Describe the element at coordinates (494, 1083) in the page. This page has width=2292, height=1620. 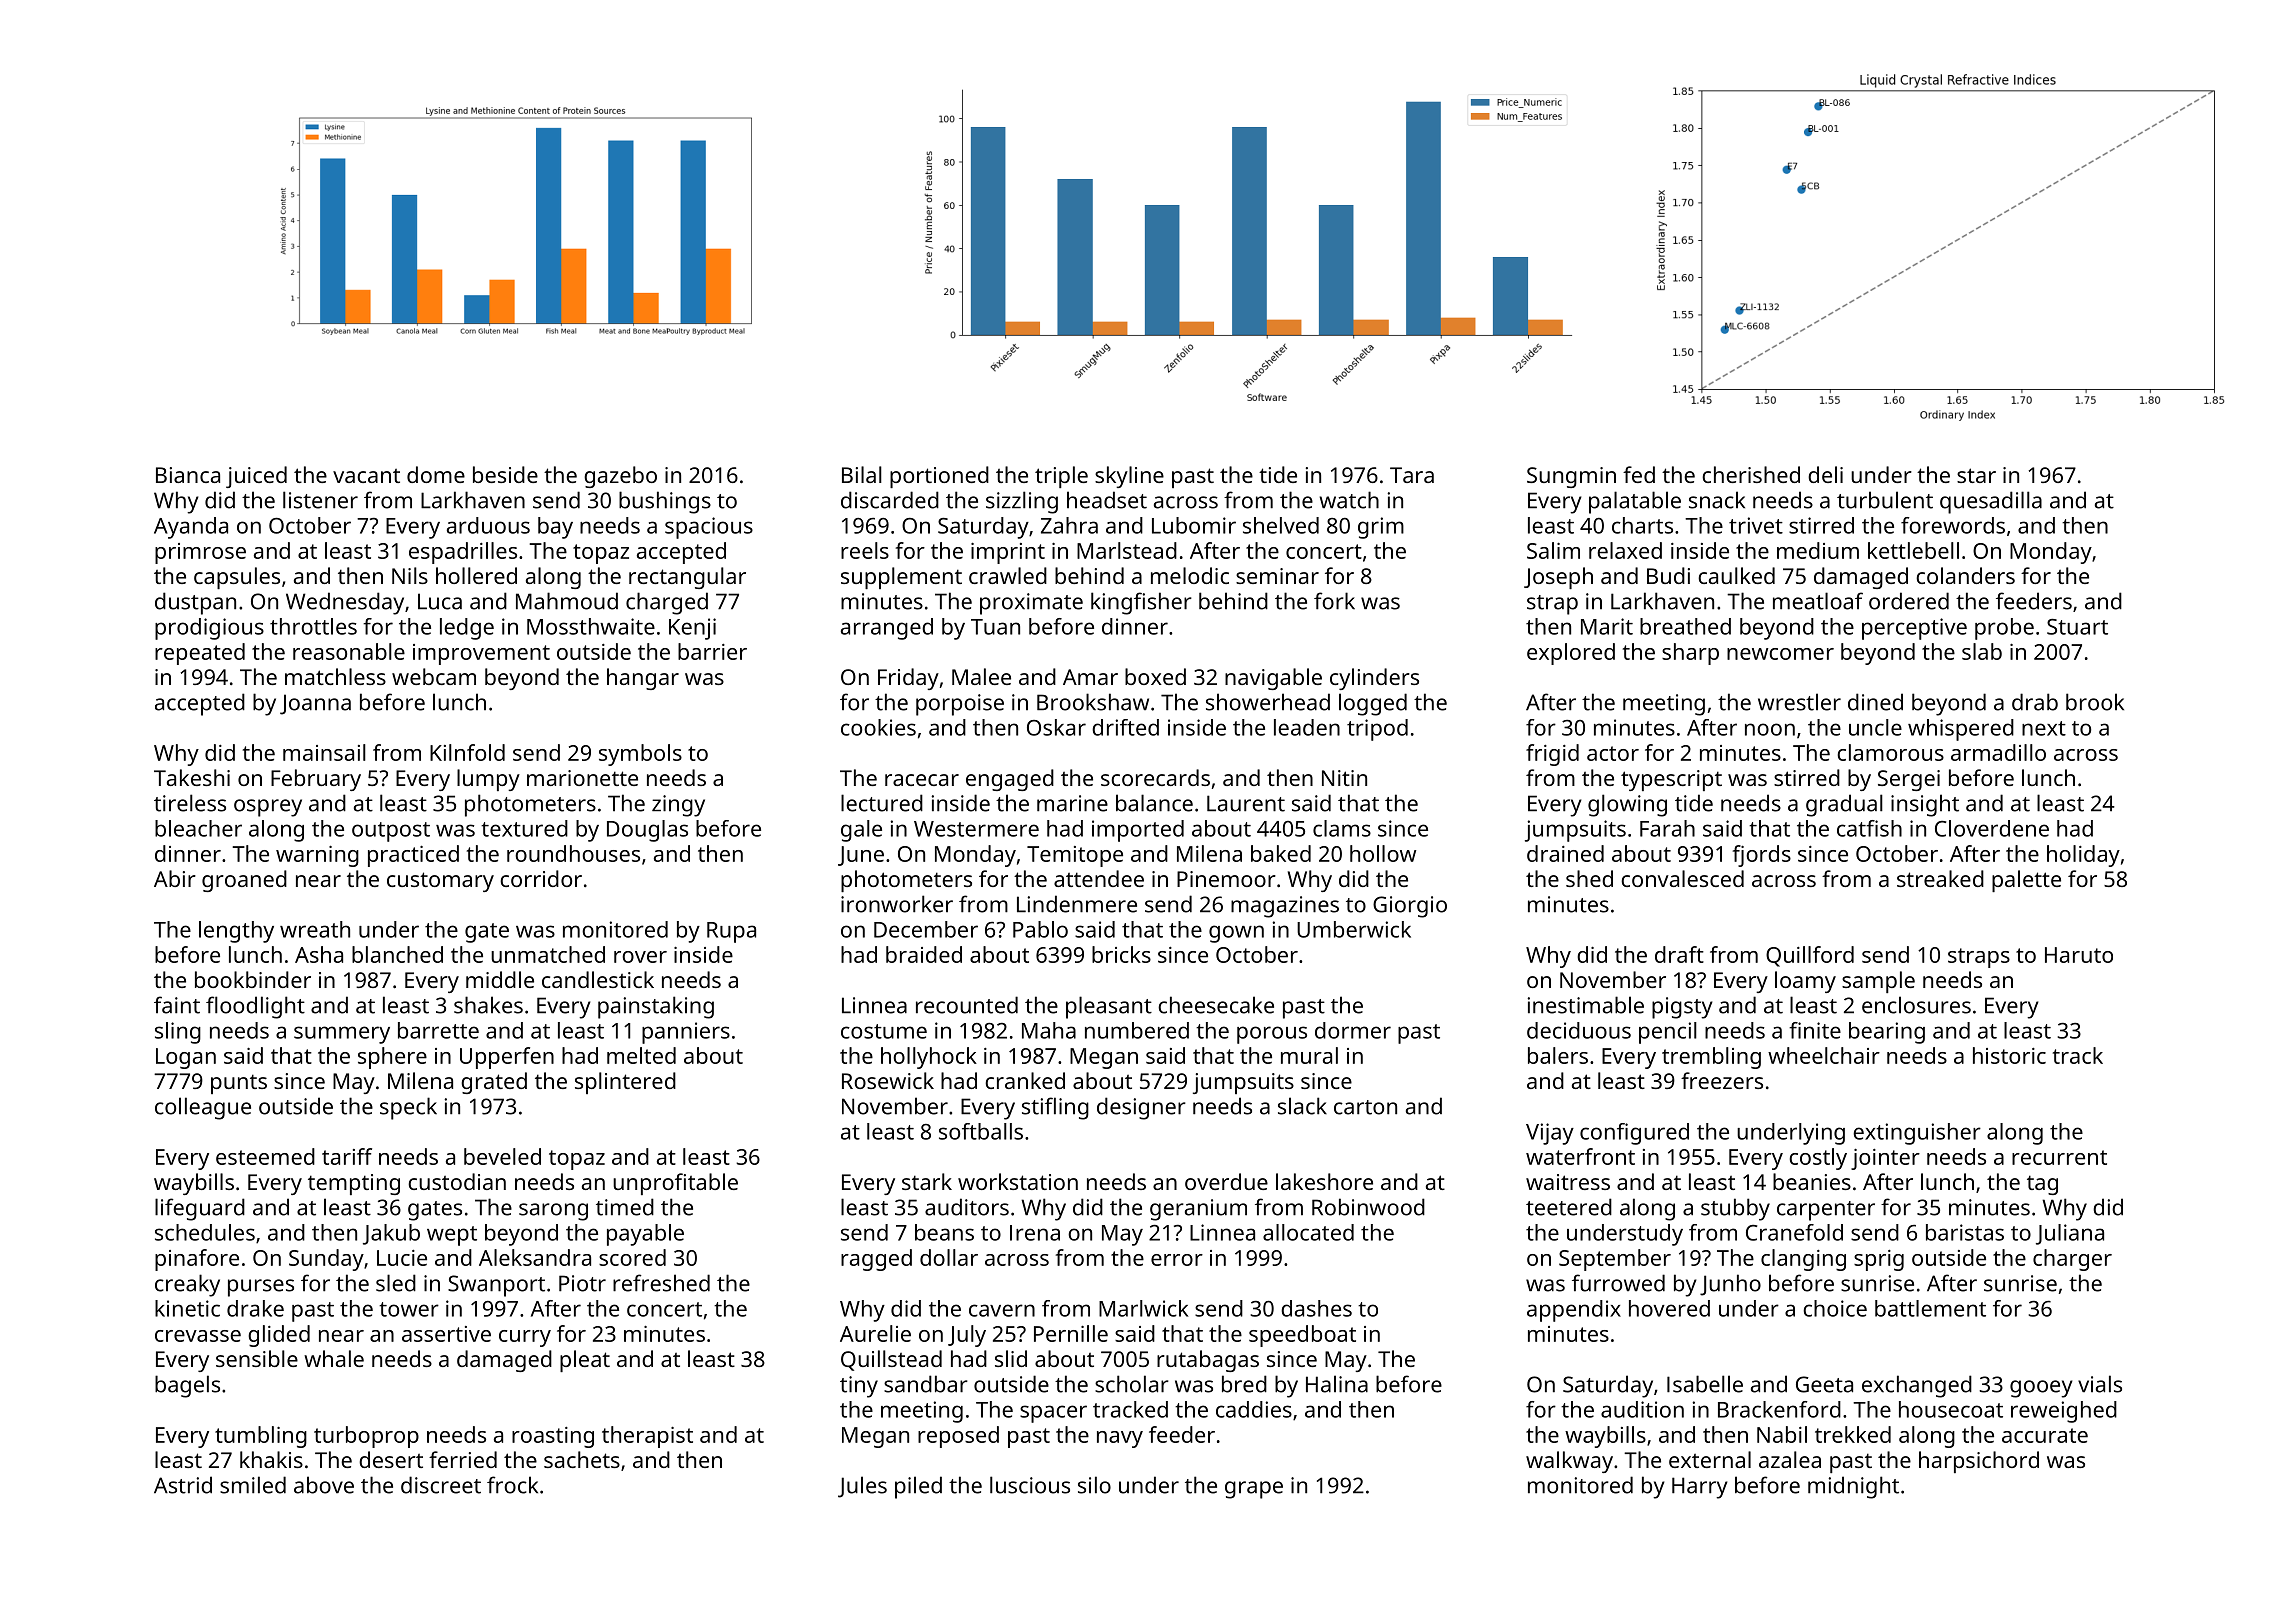
I see `grated` at that location.
